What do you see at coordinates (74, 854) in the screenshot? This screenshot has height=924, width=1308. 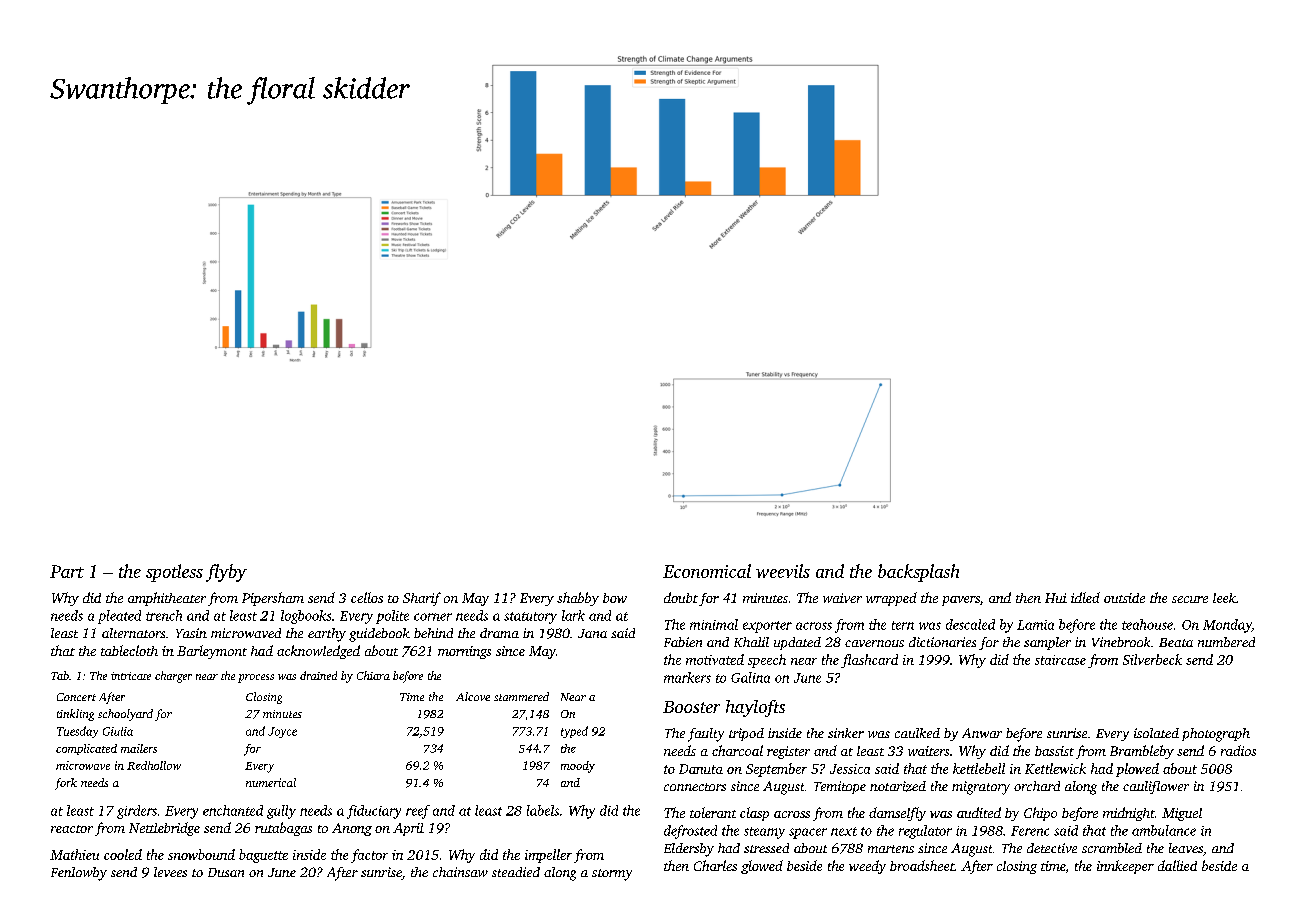 I see `Mathieu` at bounding box center [74, 854].
